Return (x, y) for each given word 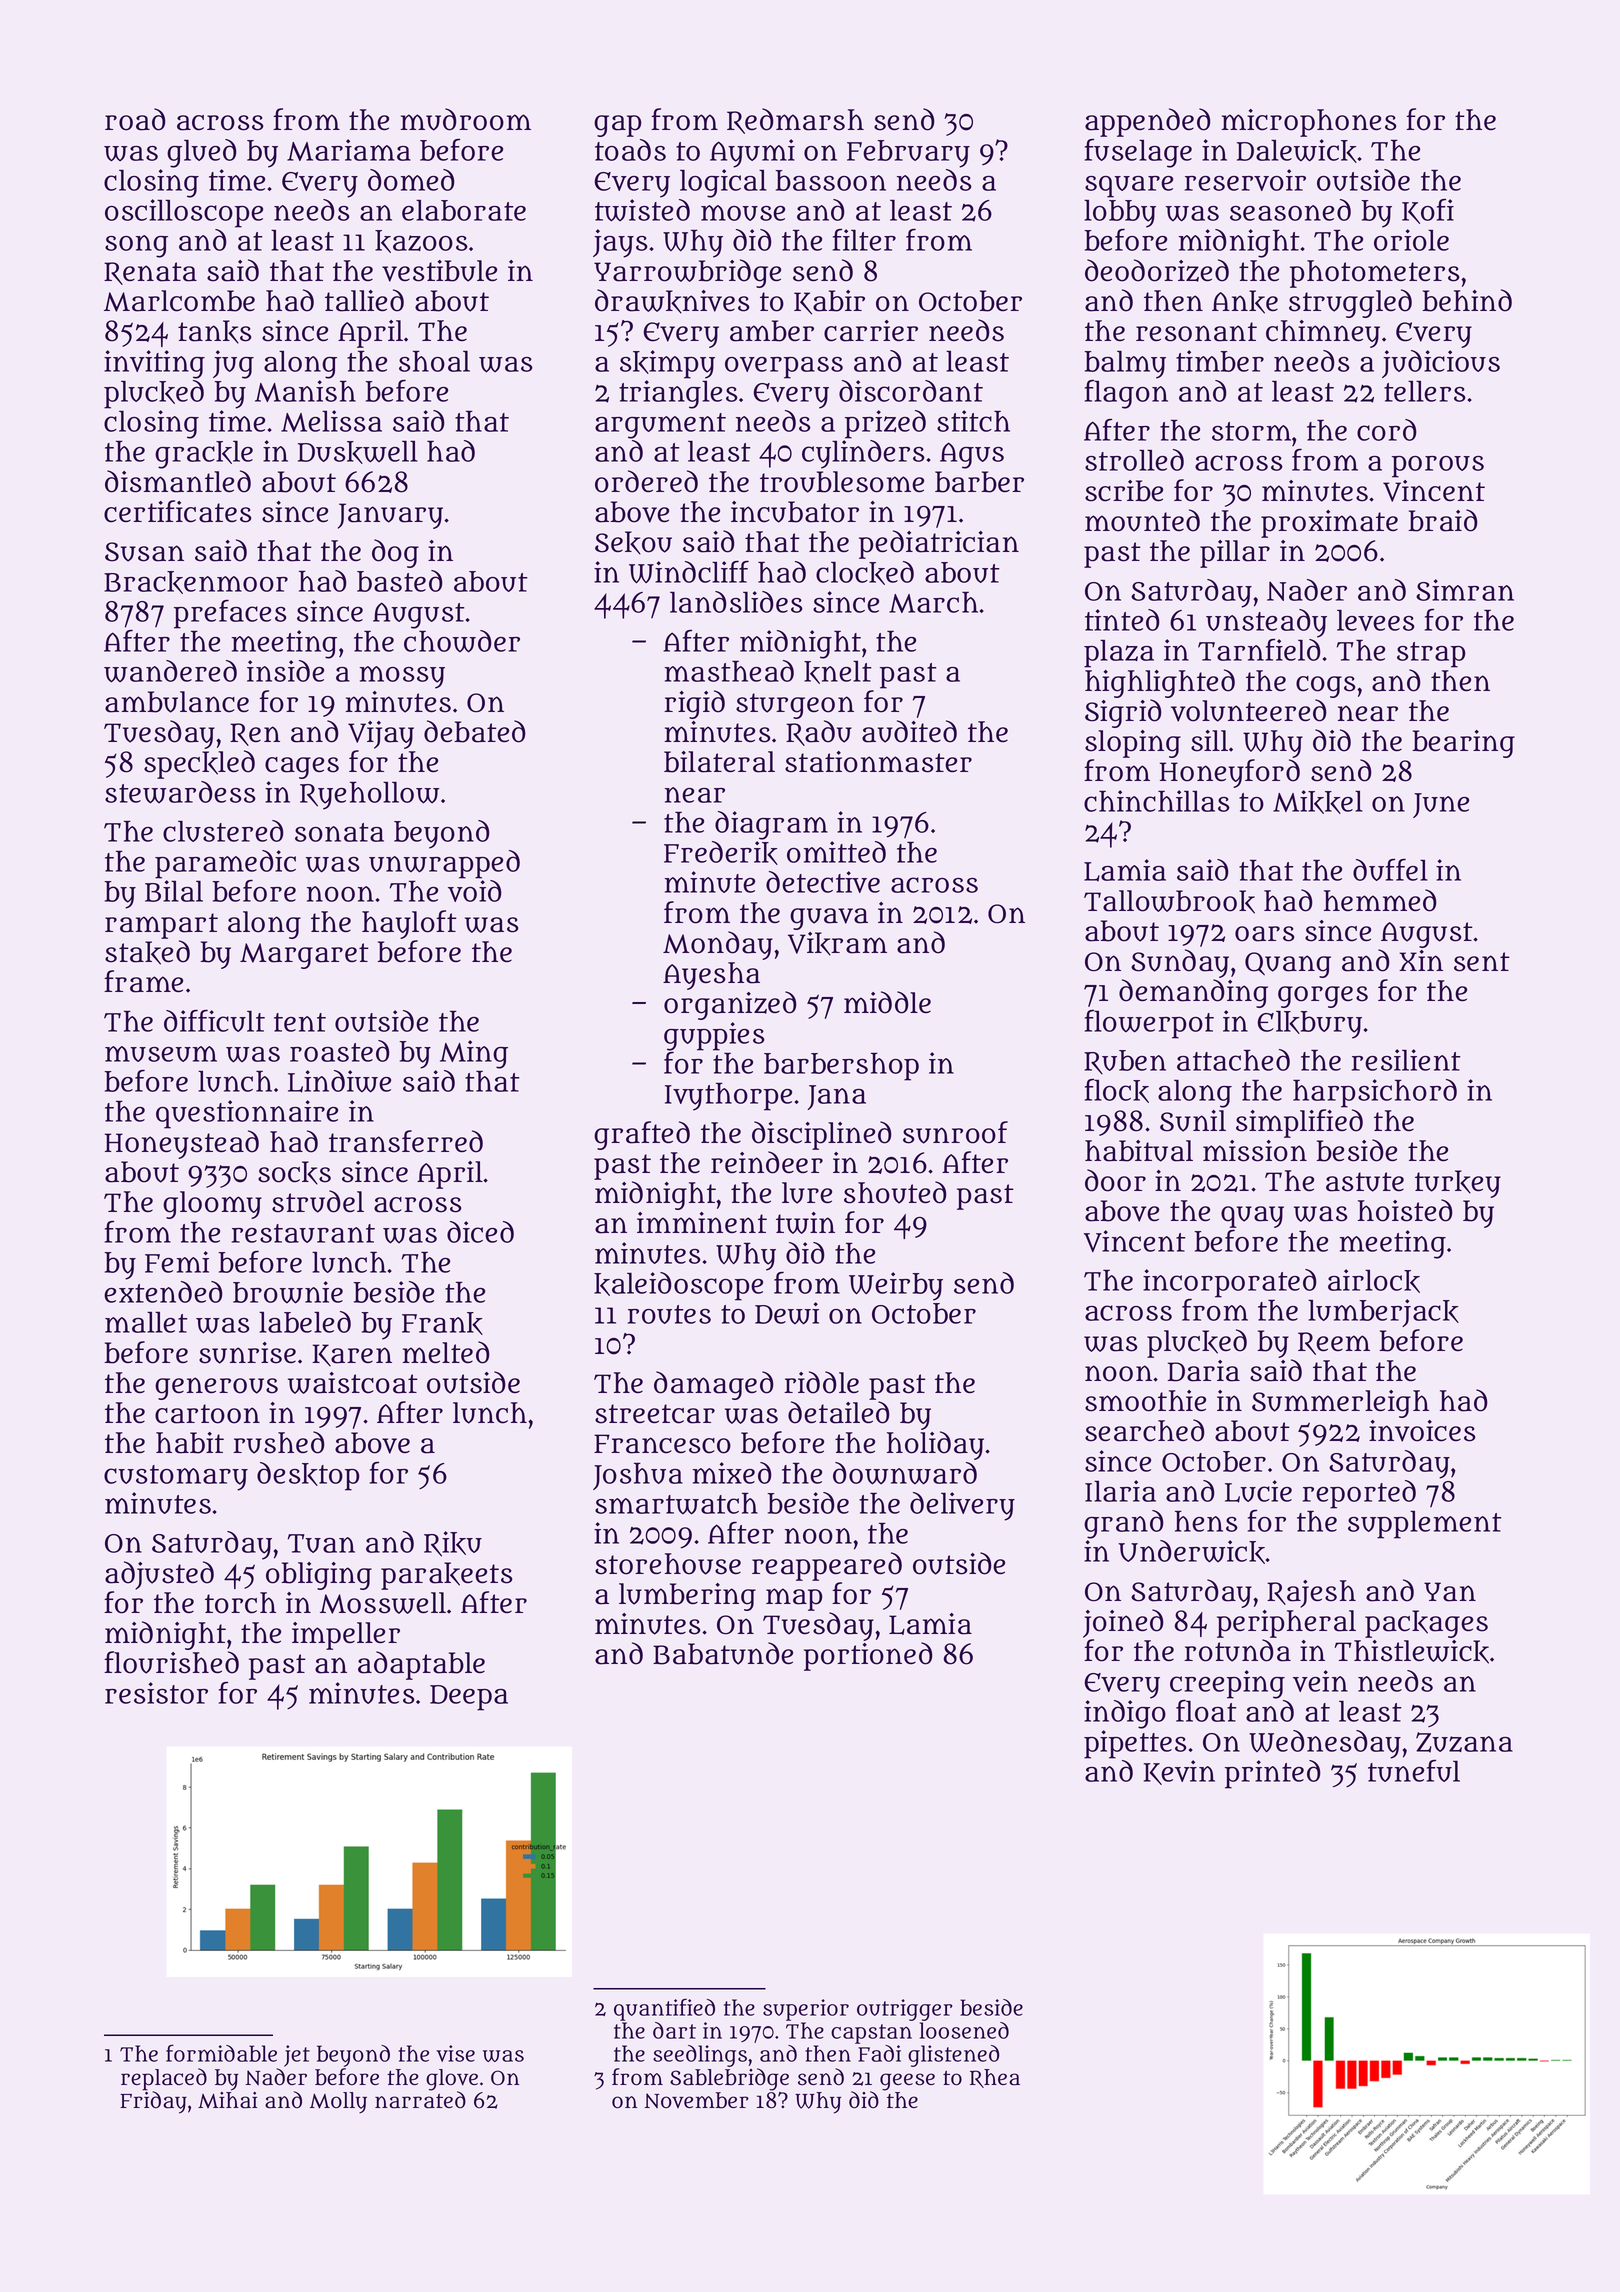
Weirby (896, 1286)
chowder (462, 641)
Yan (1450, 1592)
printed (1273, 1774)
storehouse (668, 1564)
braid (1443, 520)
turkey (1458, 1184)
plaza (1119, 653)
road (135, 119)
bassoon (830, 180)
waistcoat (353, 1383)
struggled (1350, 303)
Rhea (995, 2078)
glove (452, 2080)
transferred (406, 1141)
